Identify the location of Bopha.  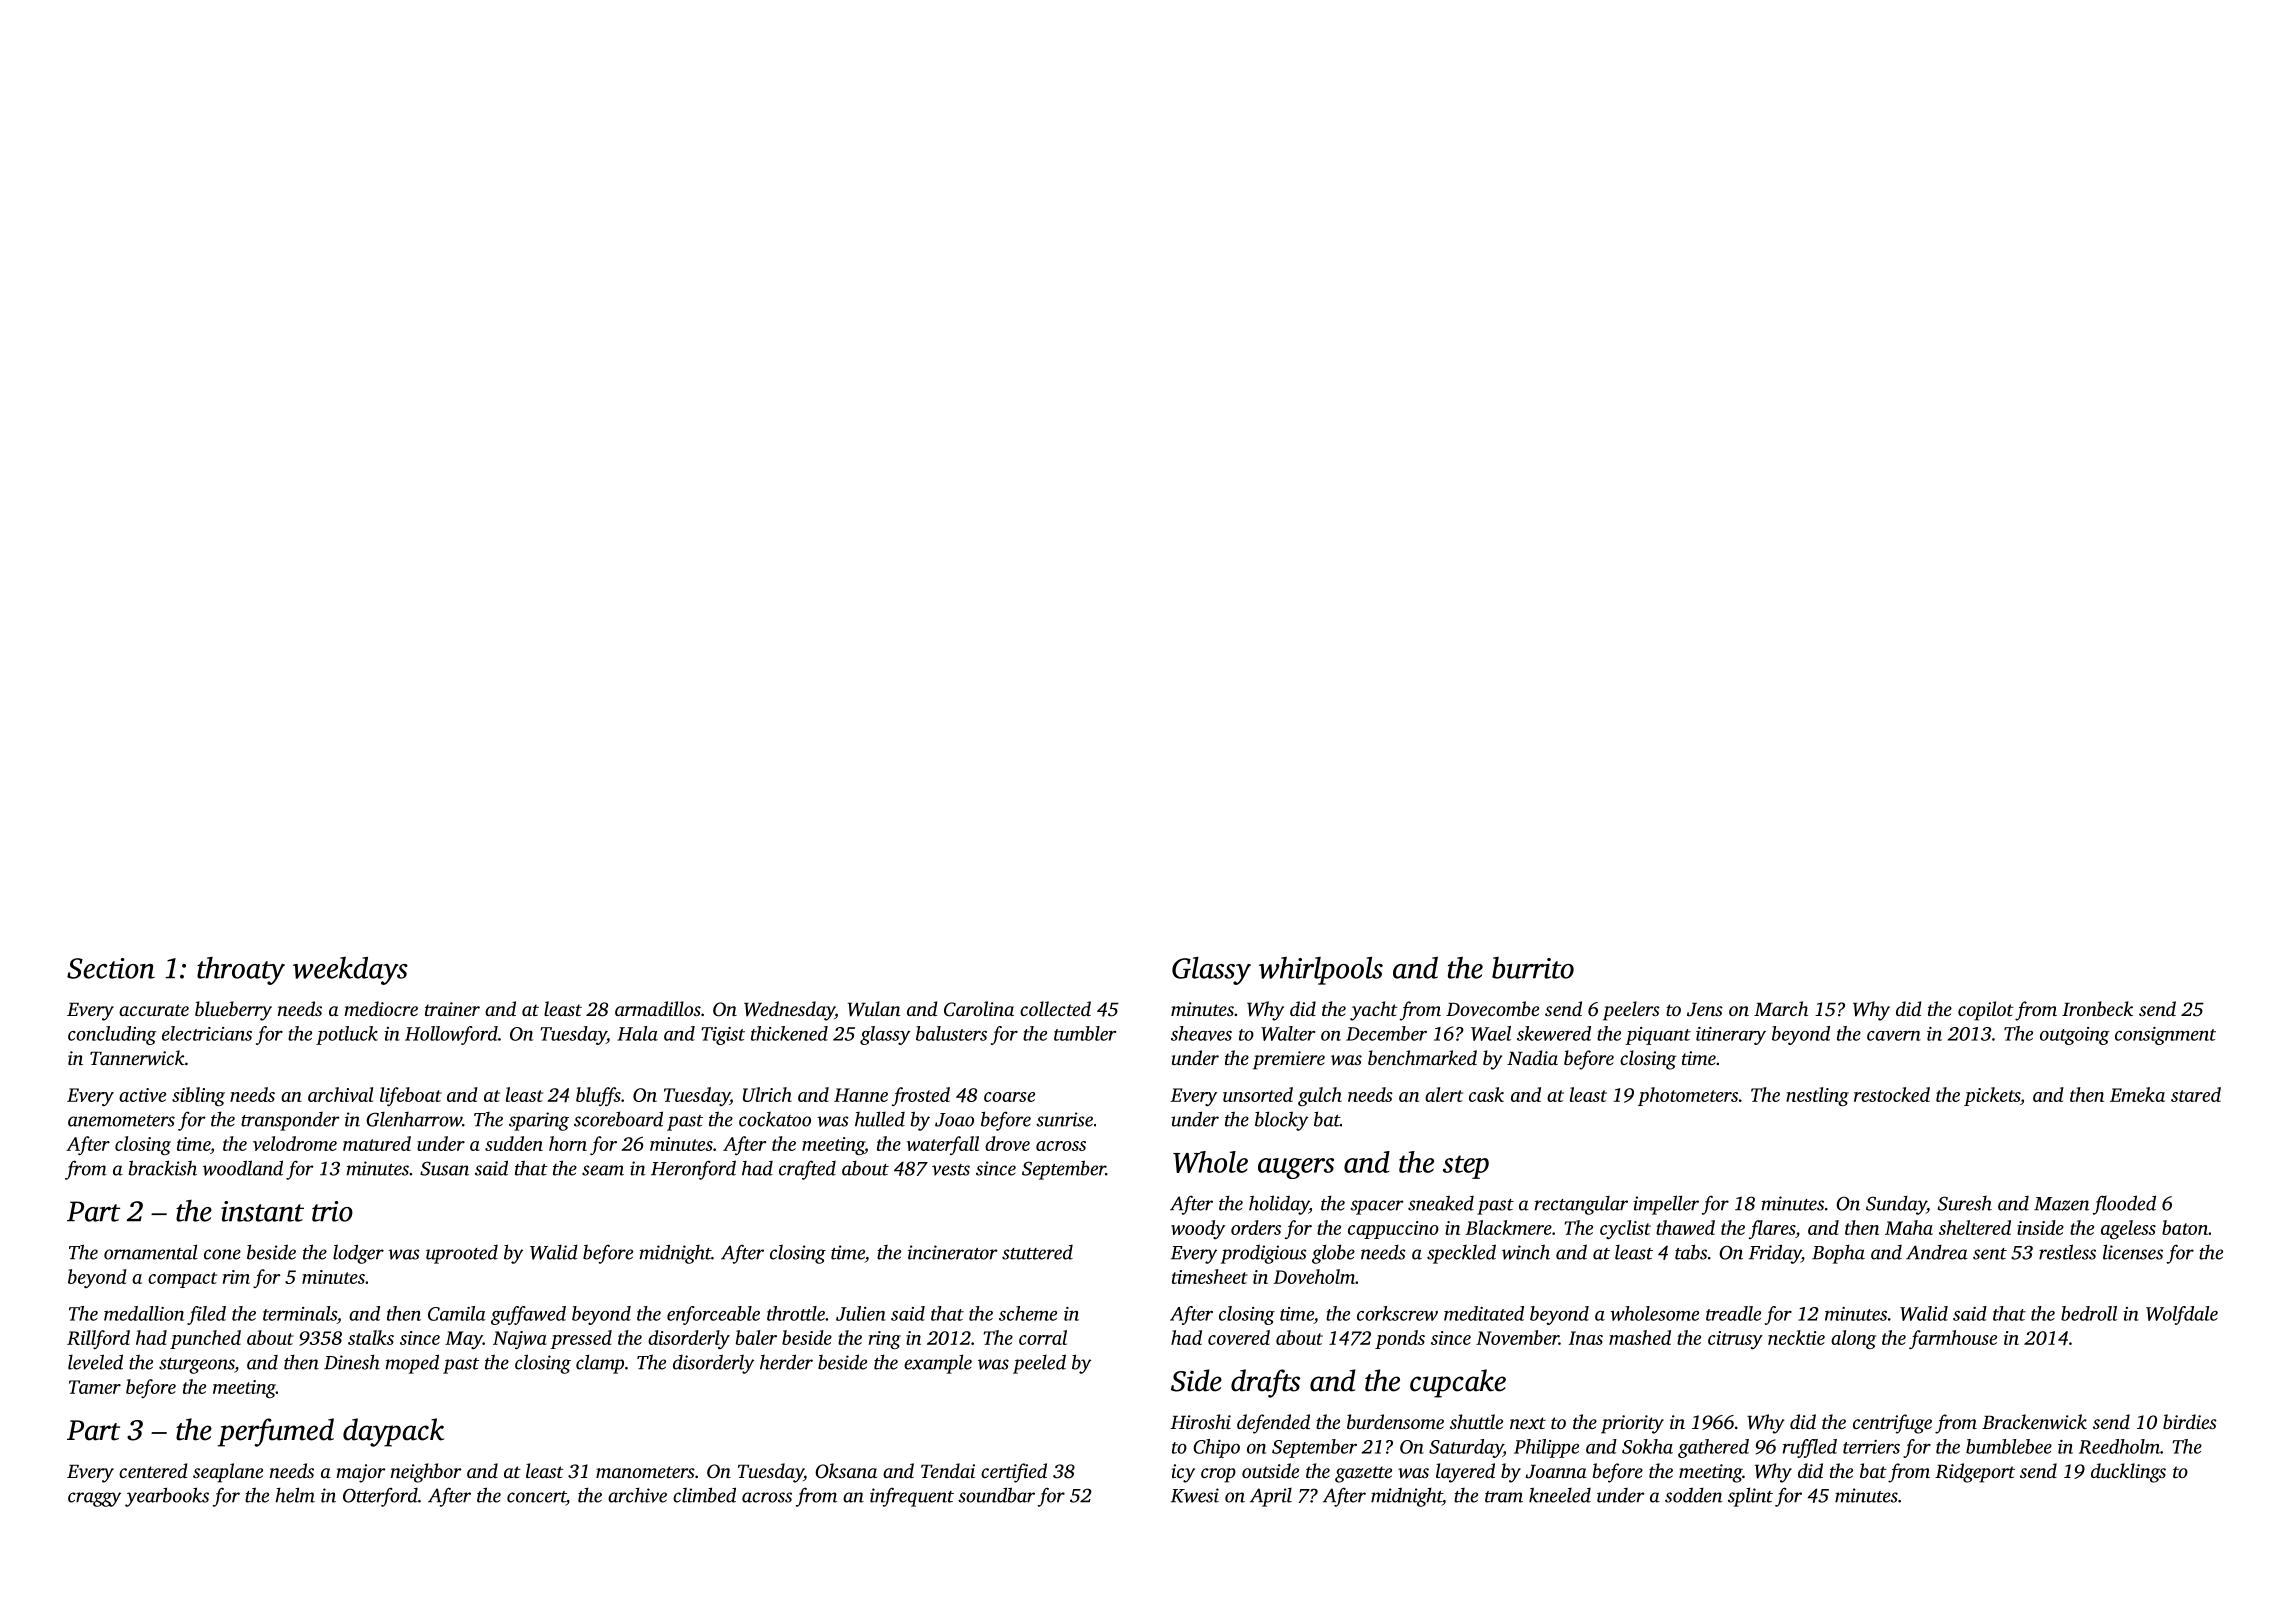
(1838, 1254).
